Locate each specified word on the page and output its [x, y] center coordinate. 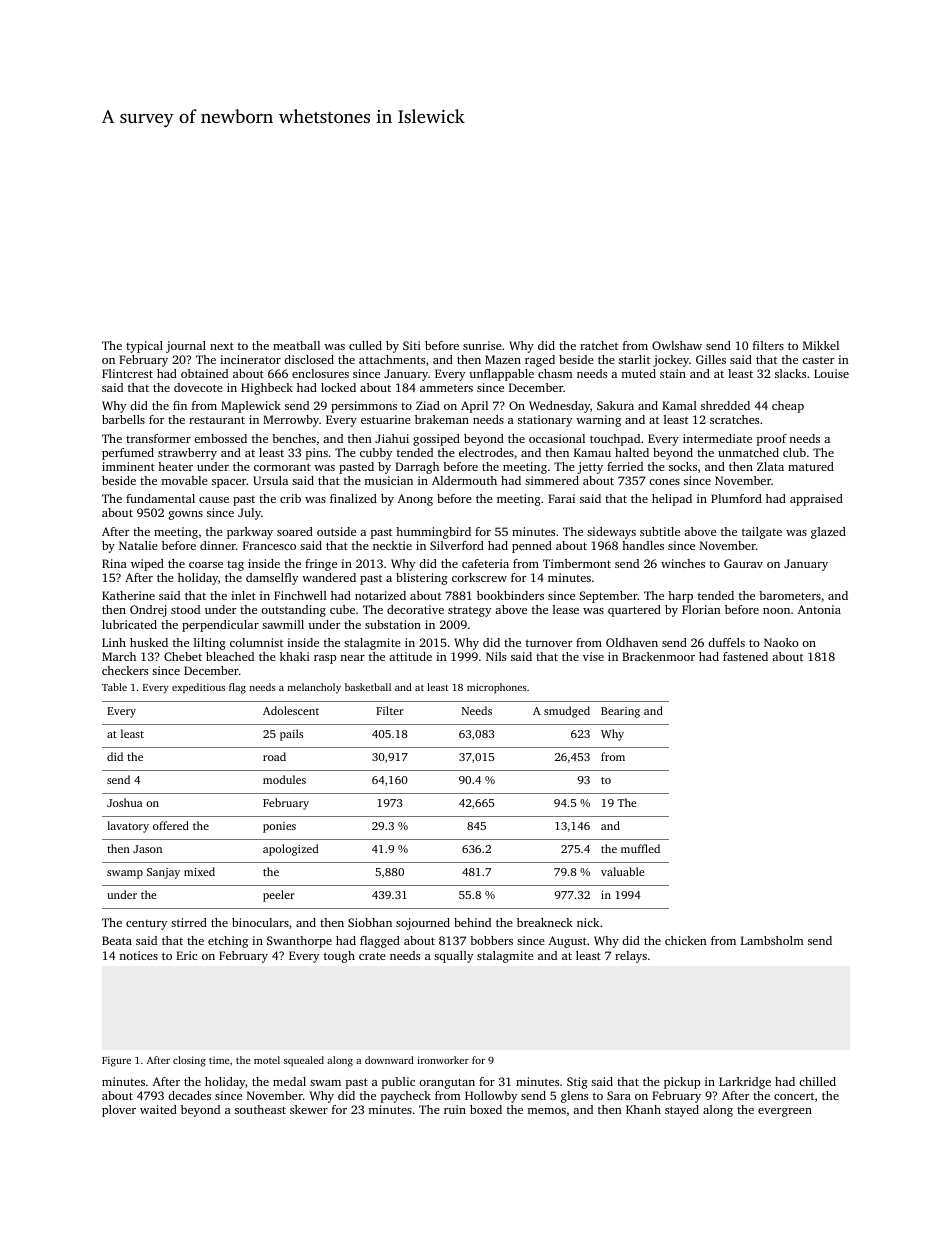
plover [119, 1111]
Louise [831, 373]
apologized [291, 850]
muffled [640, 848]
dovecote [198, 387]
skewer [309, 1109]
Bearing [620, 712]
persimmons [364, 407]
